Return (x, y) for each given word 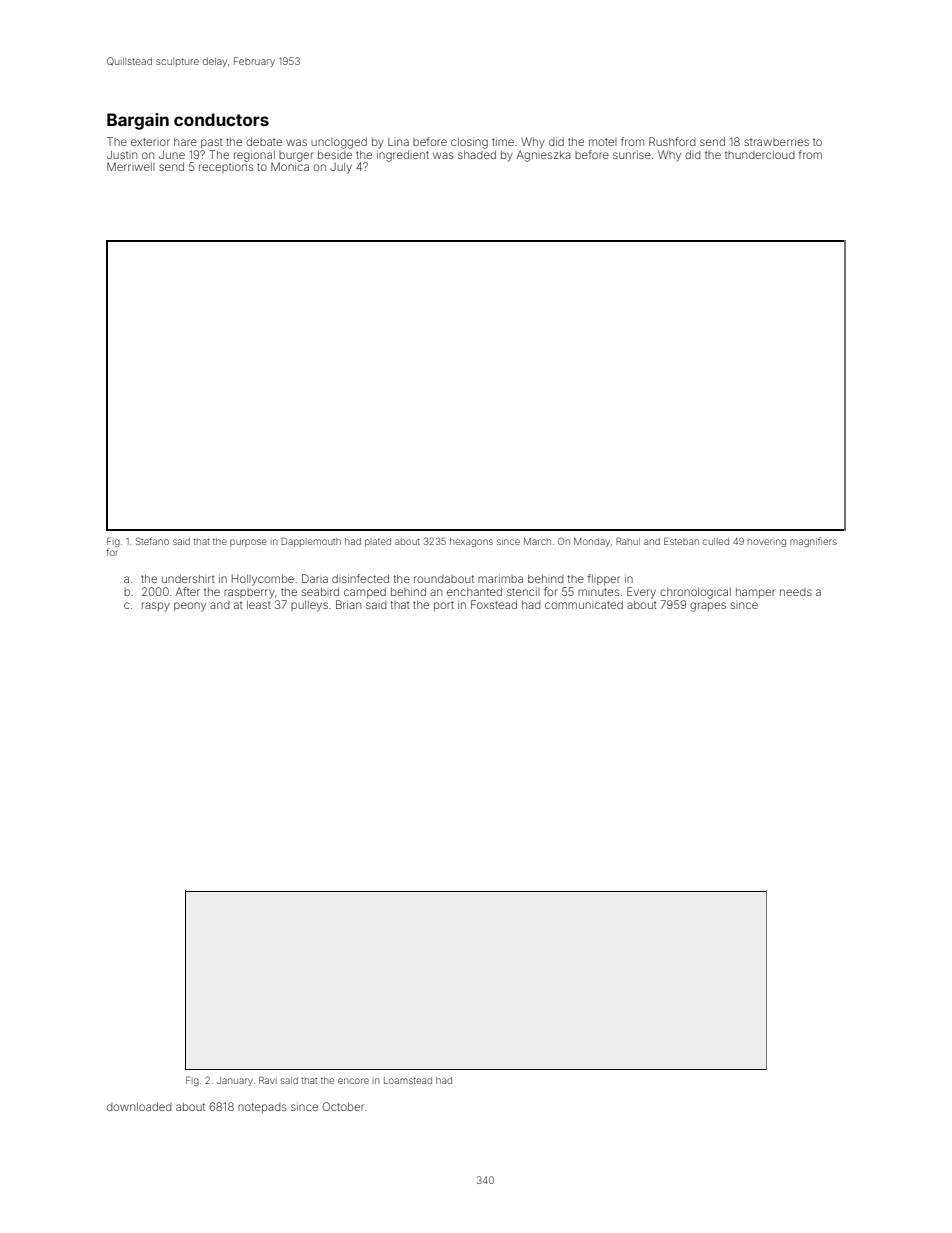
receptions (226, 168)
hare (185, 142)
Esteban (681, 541)
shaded (477, 155)
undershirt (188, 579)
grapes (708, 607)
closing (469, 143)
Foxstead (494, 604)
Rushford (672, 141)
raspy (156, 607)
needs (796, 592)
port (444, 606)
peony (190, 607)
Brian (348, 604)
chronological (695, 593)
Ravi (268, 1080)
